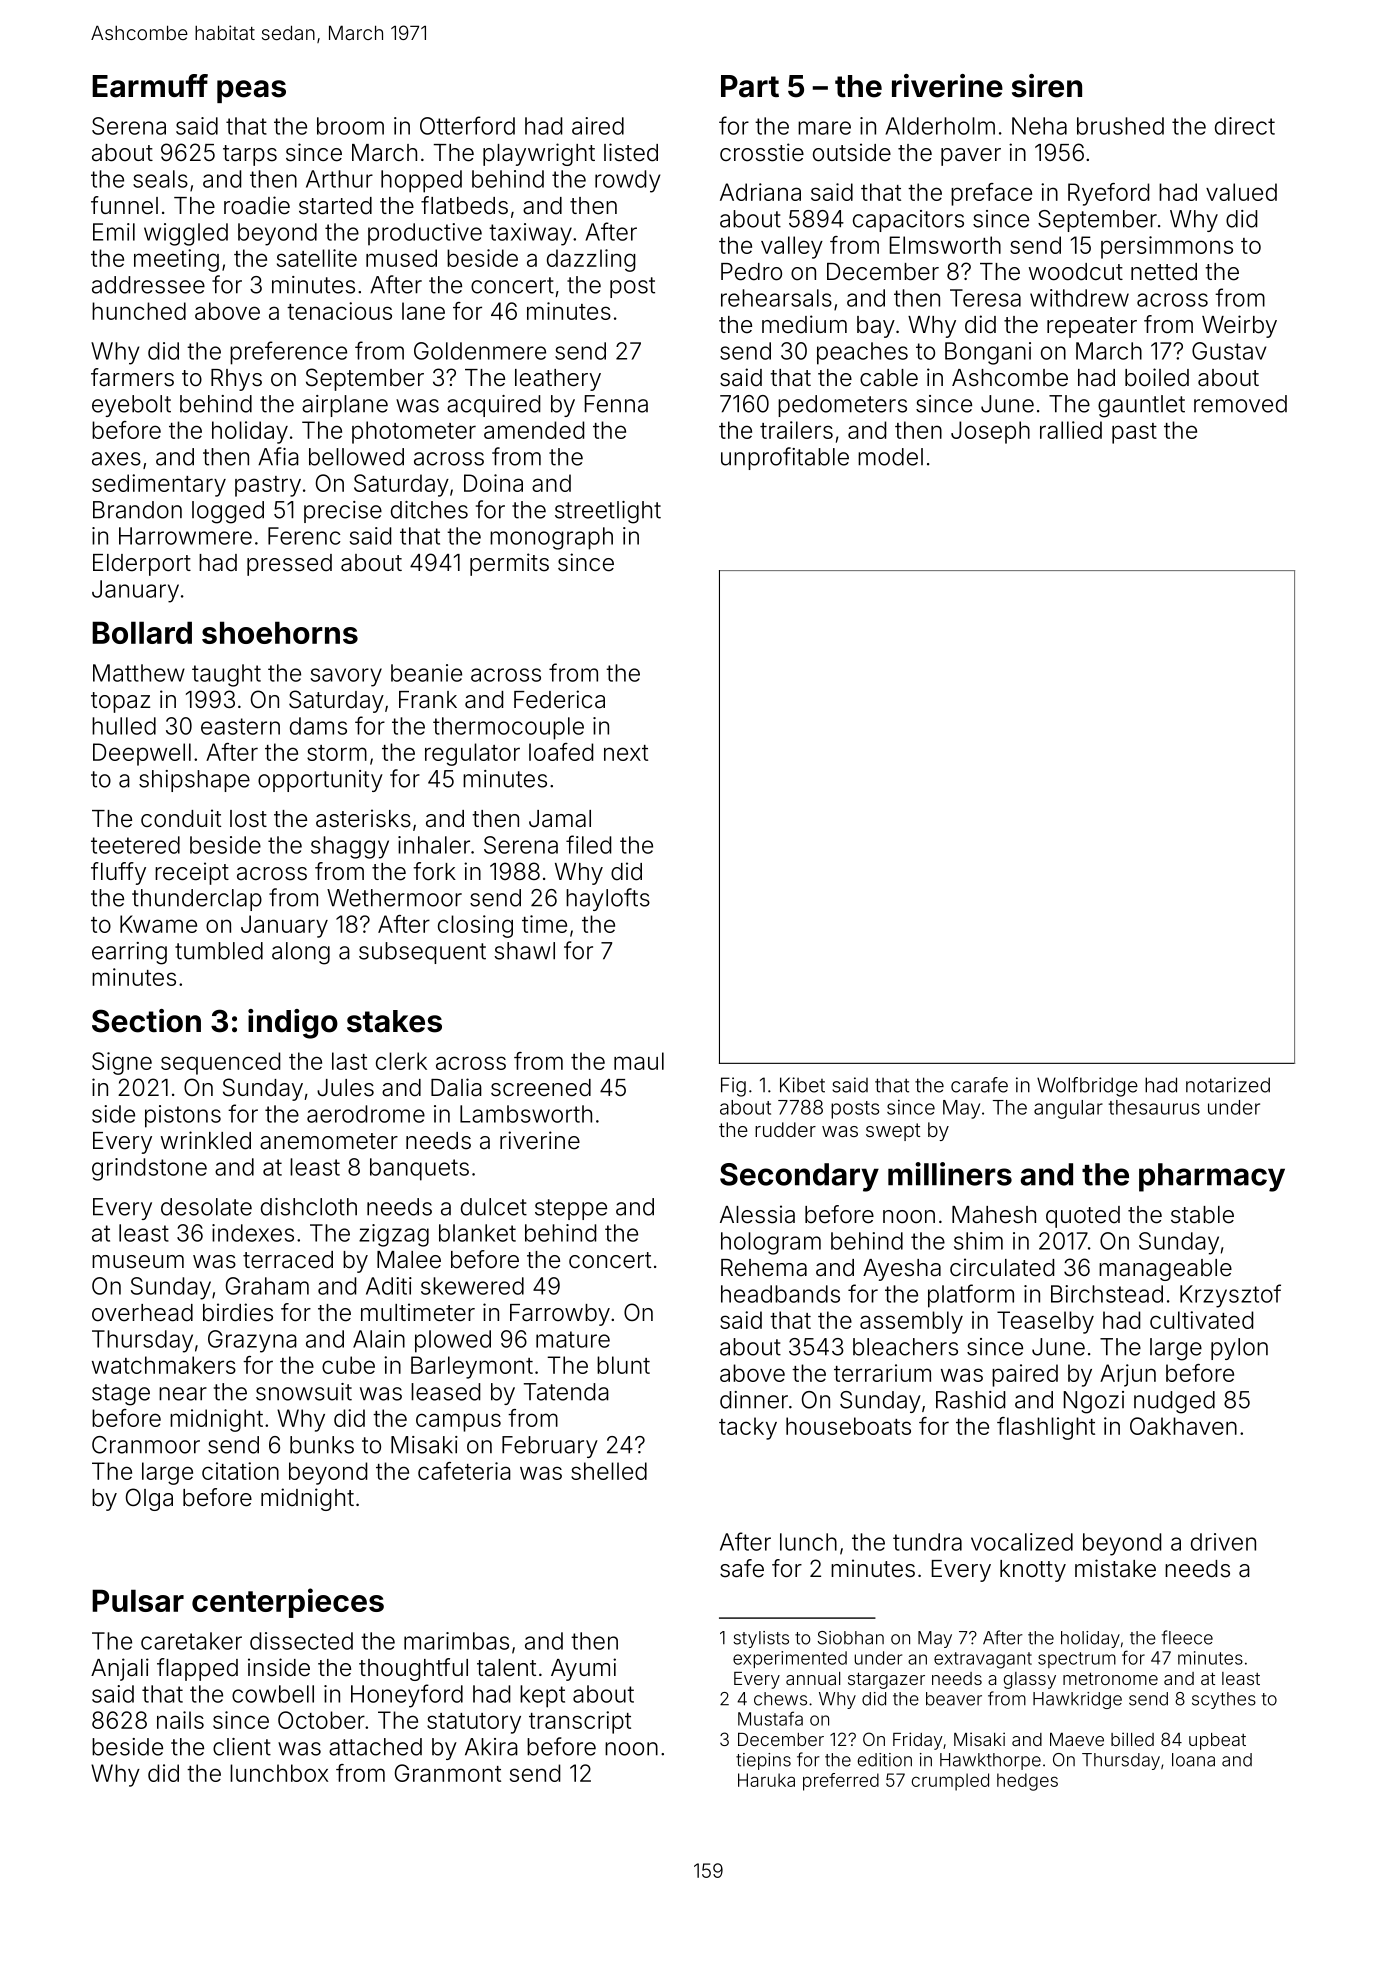  What do you see at coordinates (639, 1061) in the image?
I see `maul` at bounding box center [639, 1061].
